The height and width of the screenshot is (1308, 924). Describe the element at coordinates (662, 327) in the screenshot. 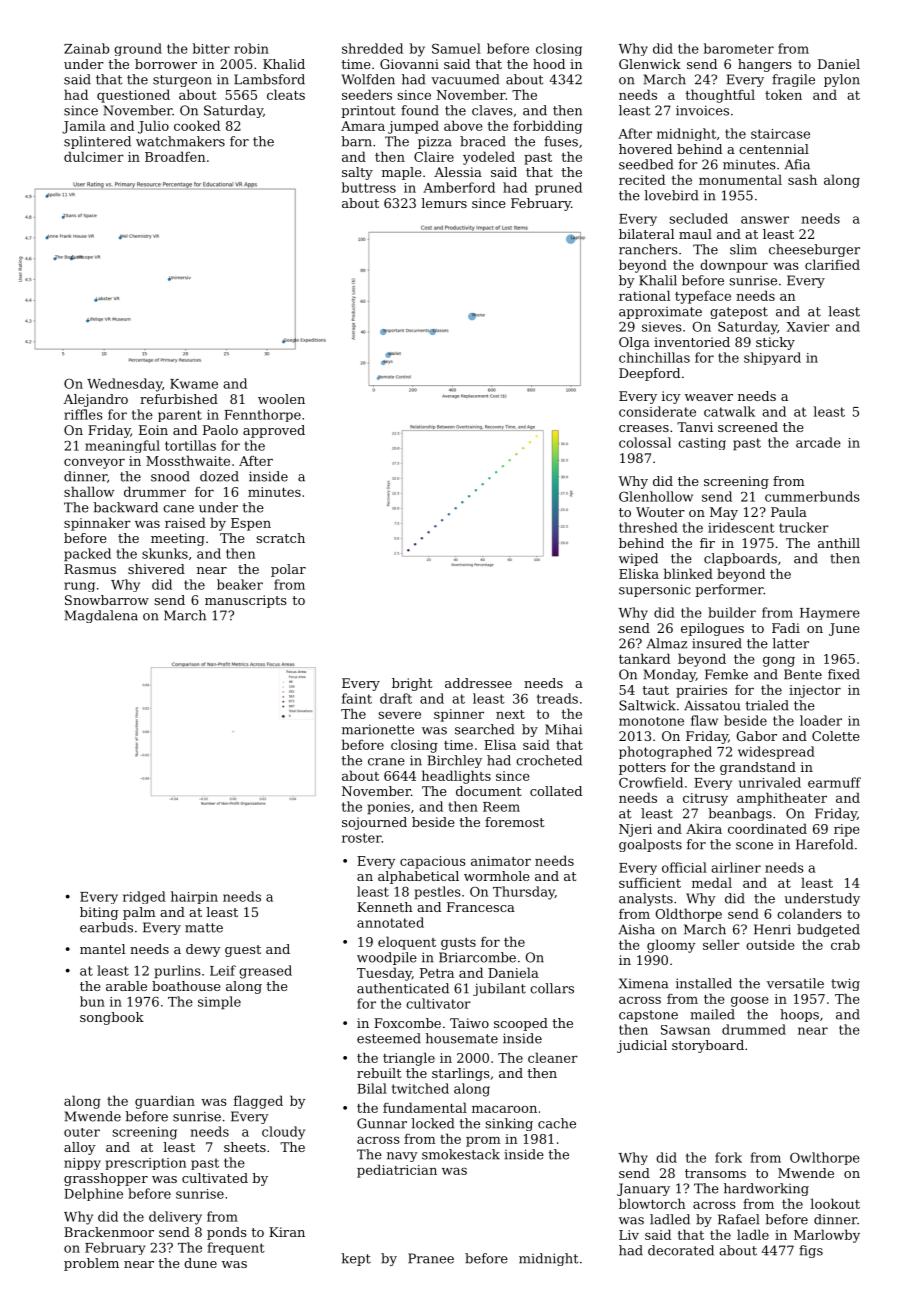

I see `sieves` at that location.
